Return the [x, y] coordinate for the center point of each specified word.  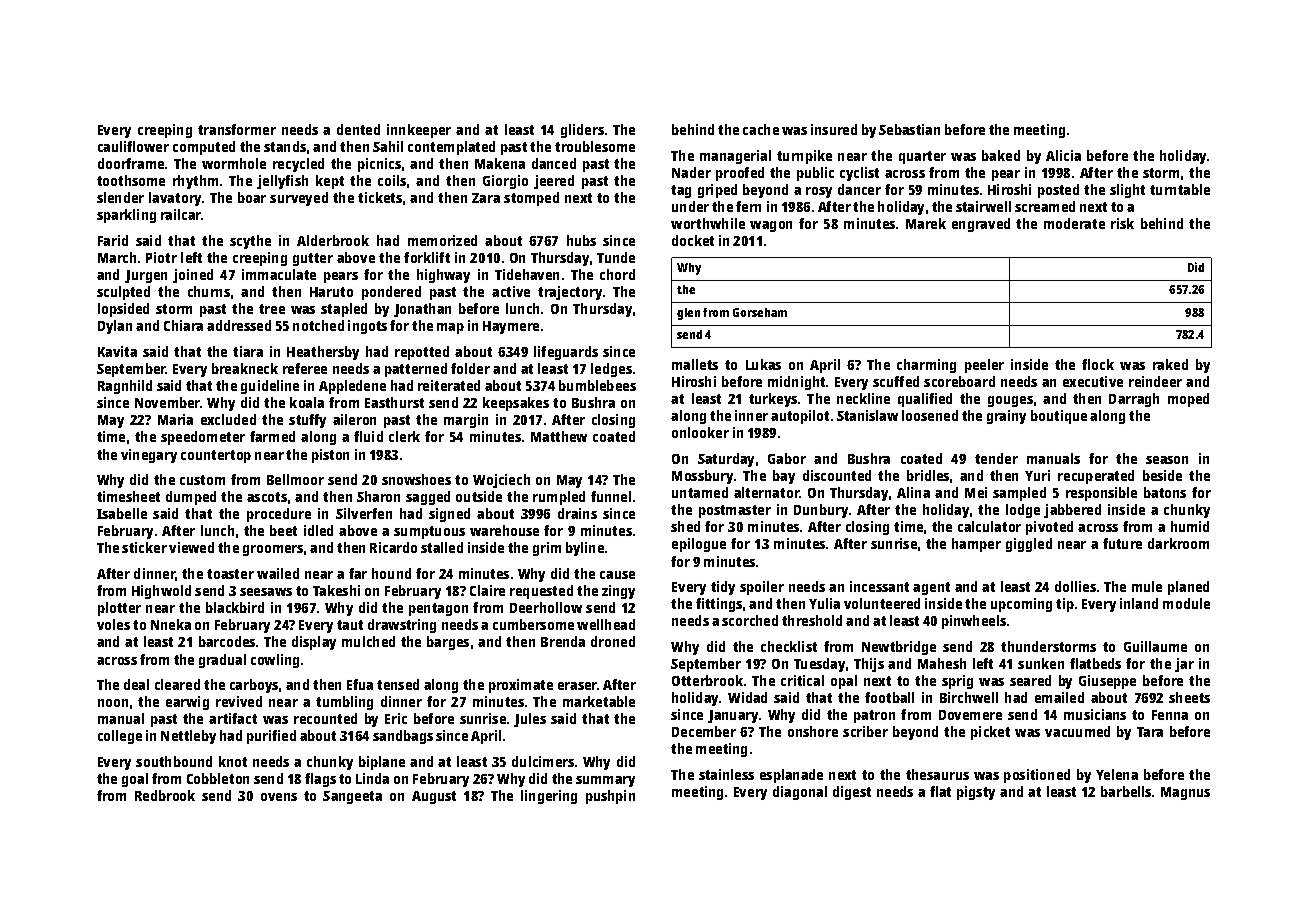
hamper [976, 545]
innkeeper [419, 131]
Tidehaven [527, 274]
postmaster [735, 511]
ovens [279, 797]
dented [358, 129]
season [1167, 460]
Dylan [115, 327]
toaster [230, 574]
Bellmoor [295, 479]
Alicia [1063, 155]
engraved [981, 225]
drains [577, 513]
